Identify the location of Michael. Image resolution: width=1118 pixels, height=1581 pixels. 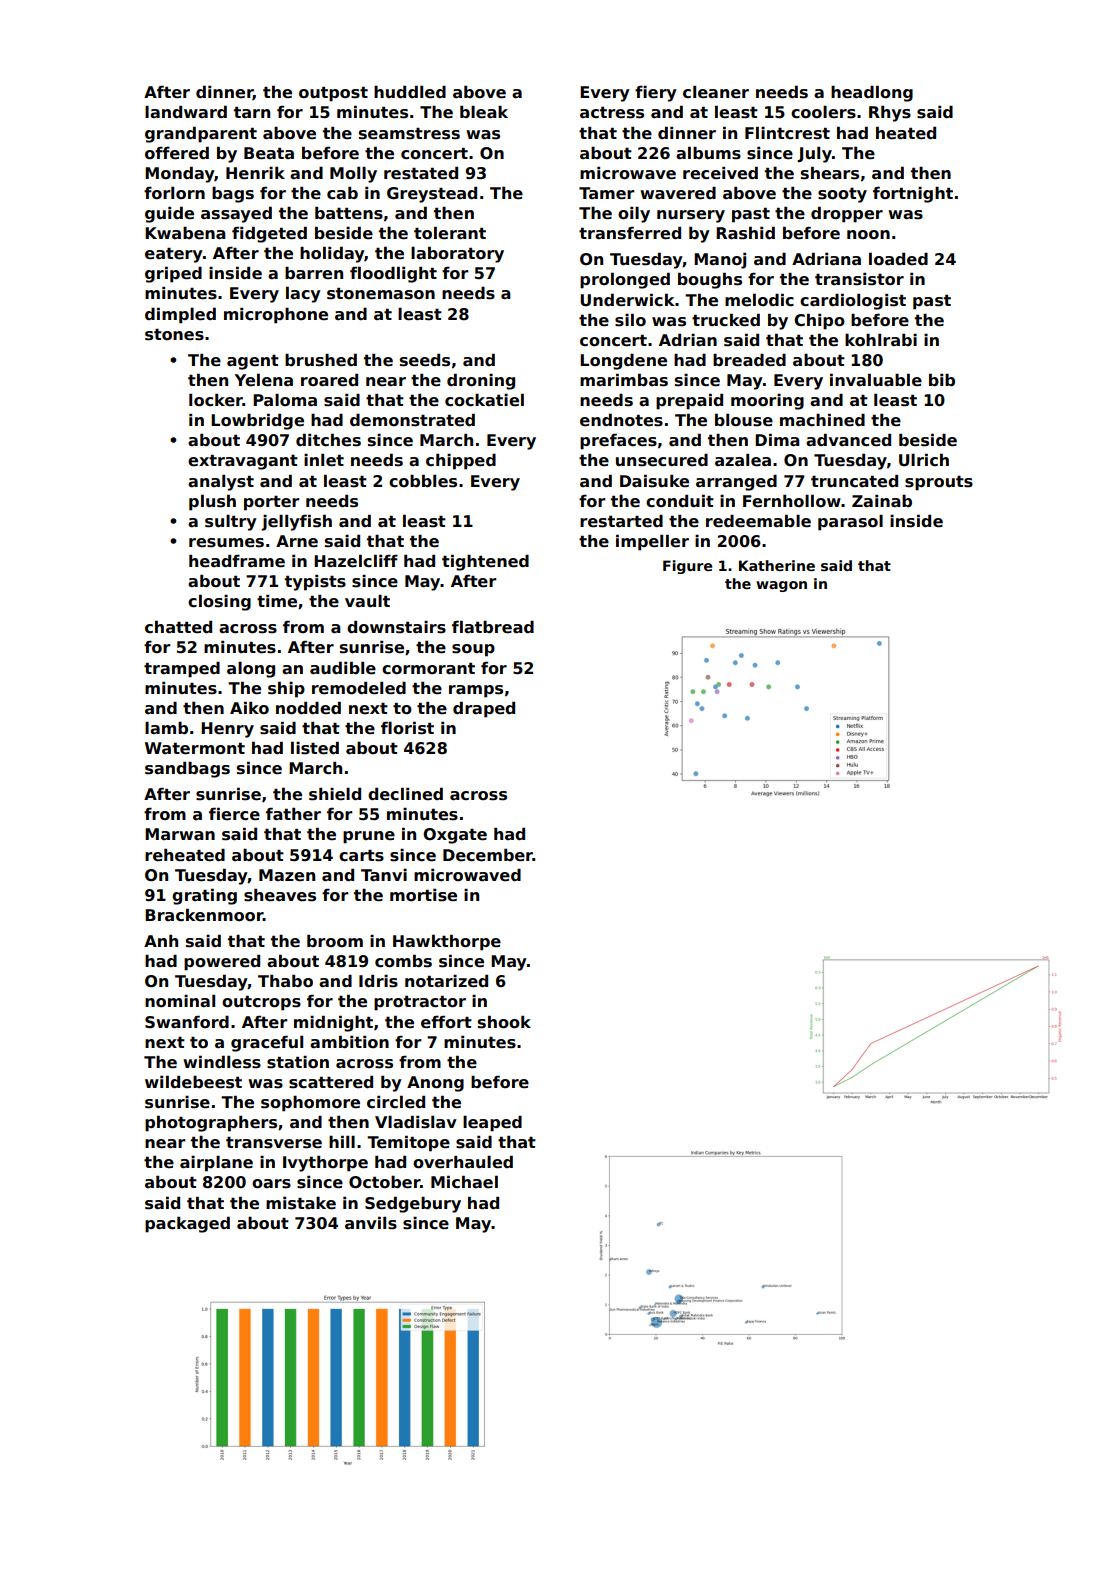
(464, 1182).
